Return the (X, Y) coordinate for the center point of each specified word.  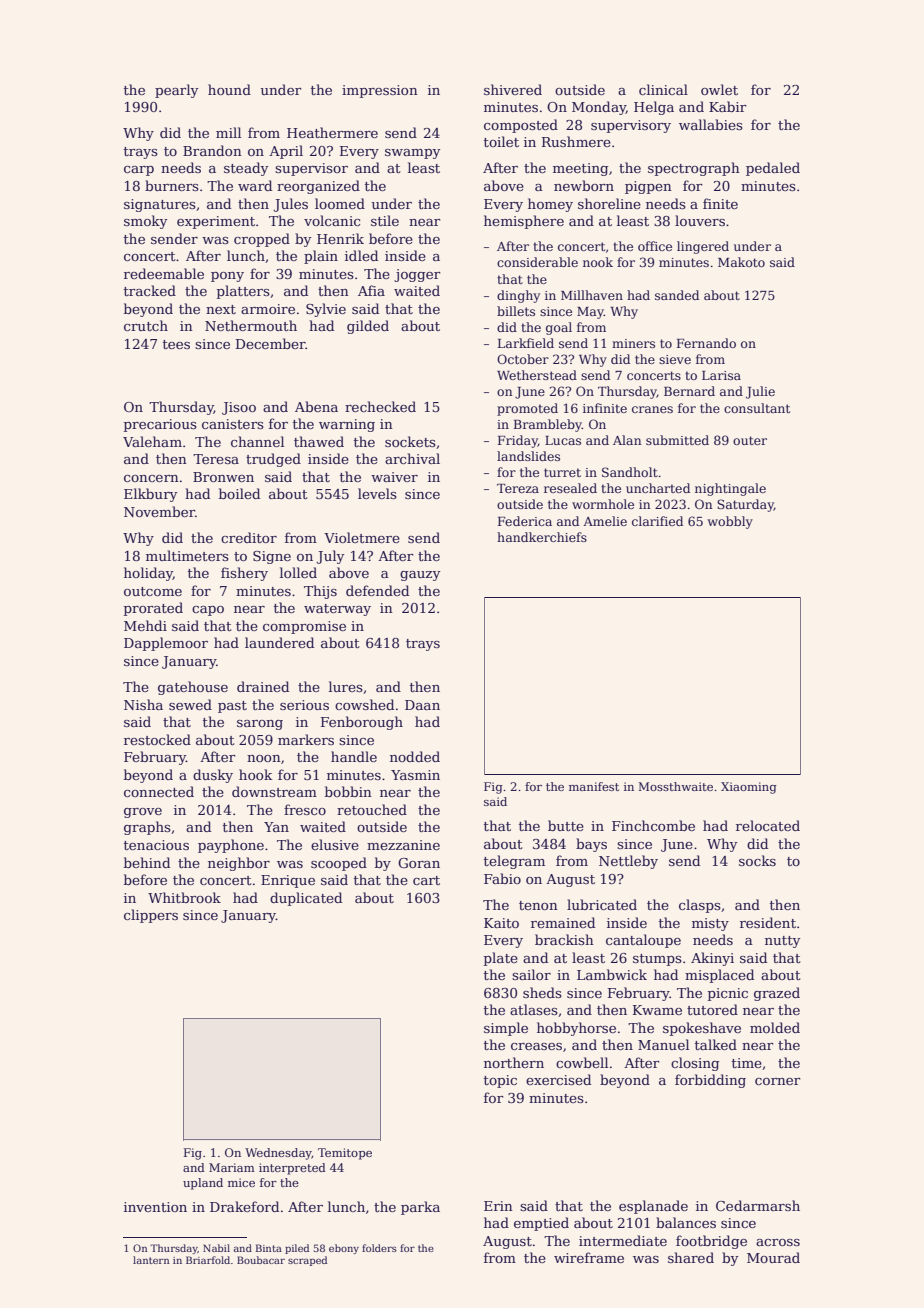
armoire (268, 309)
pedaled (773, 169)
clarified (657, 521)
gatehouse (193, 688)
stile (385, 220)
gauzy (420, 576)
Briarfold (208, 1260)
